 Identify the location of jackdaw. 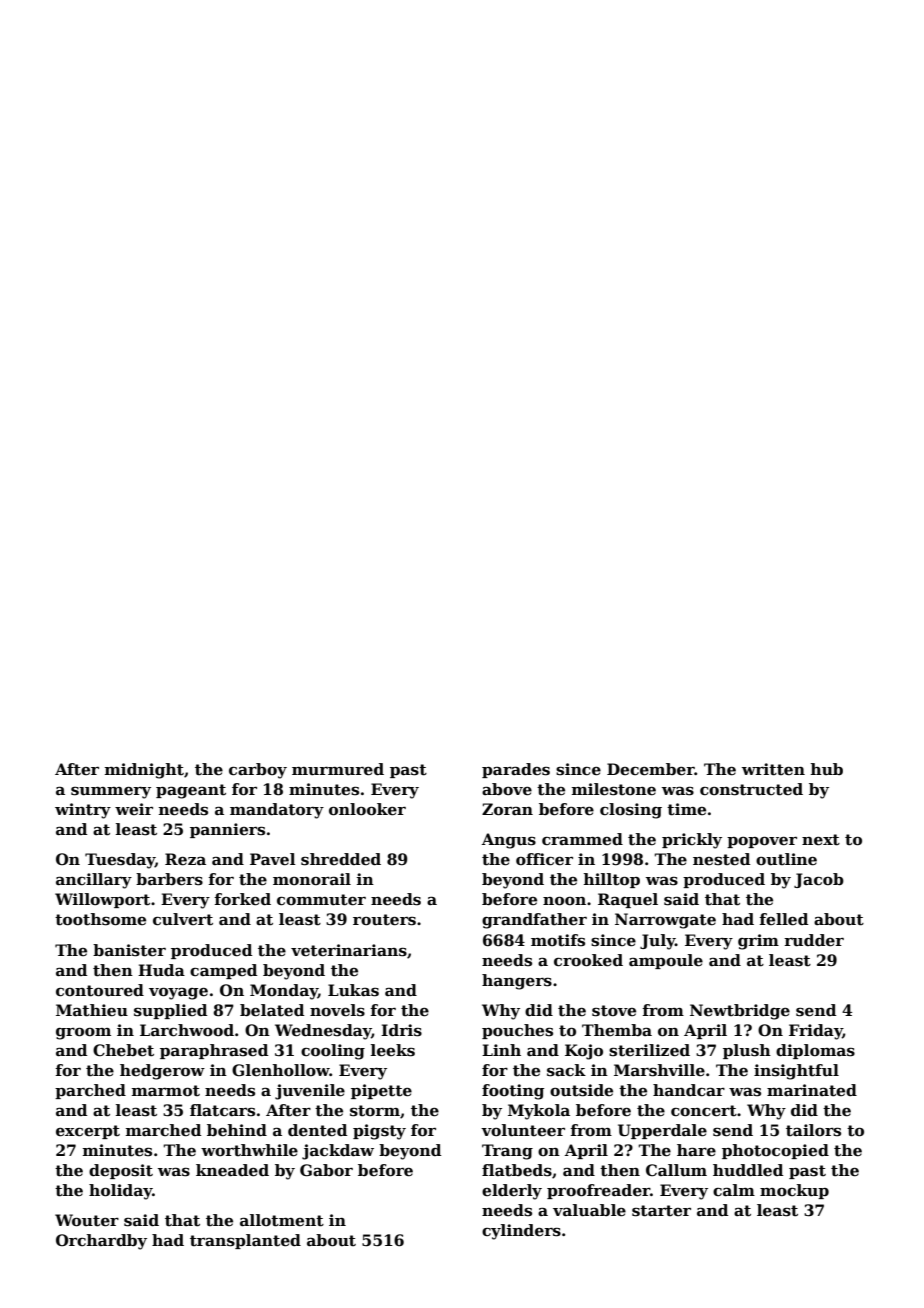
(338, 1152).
